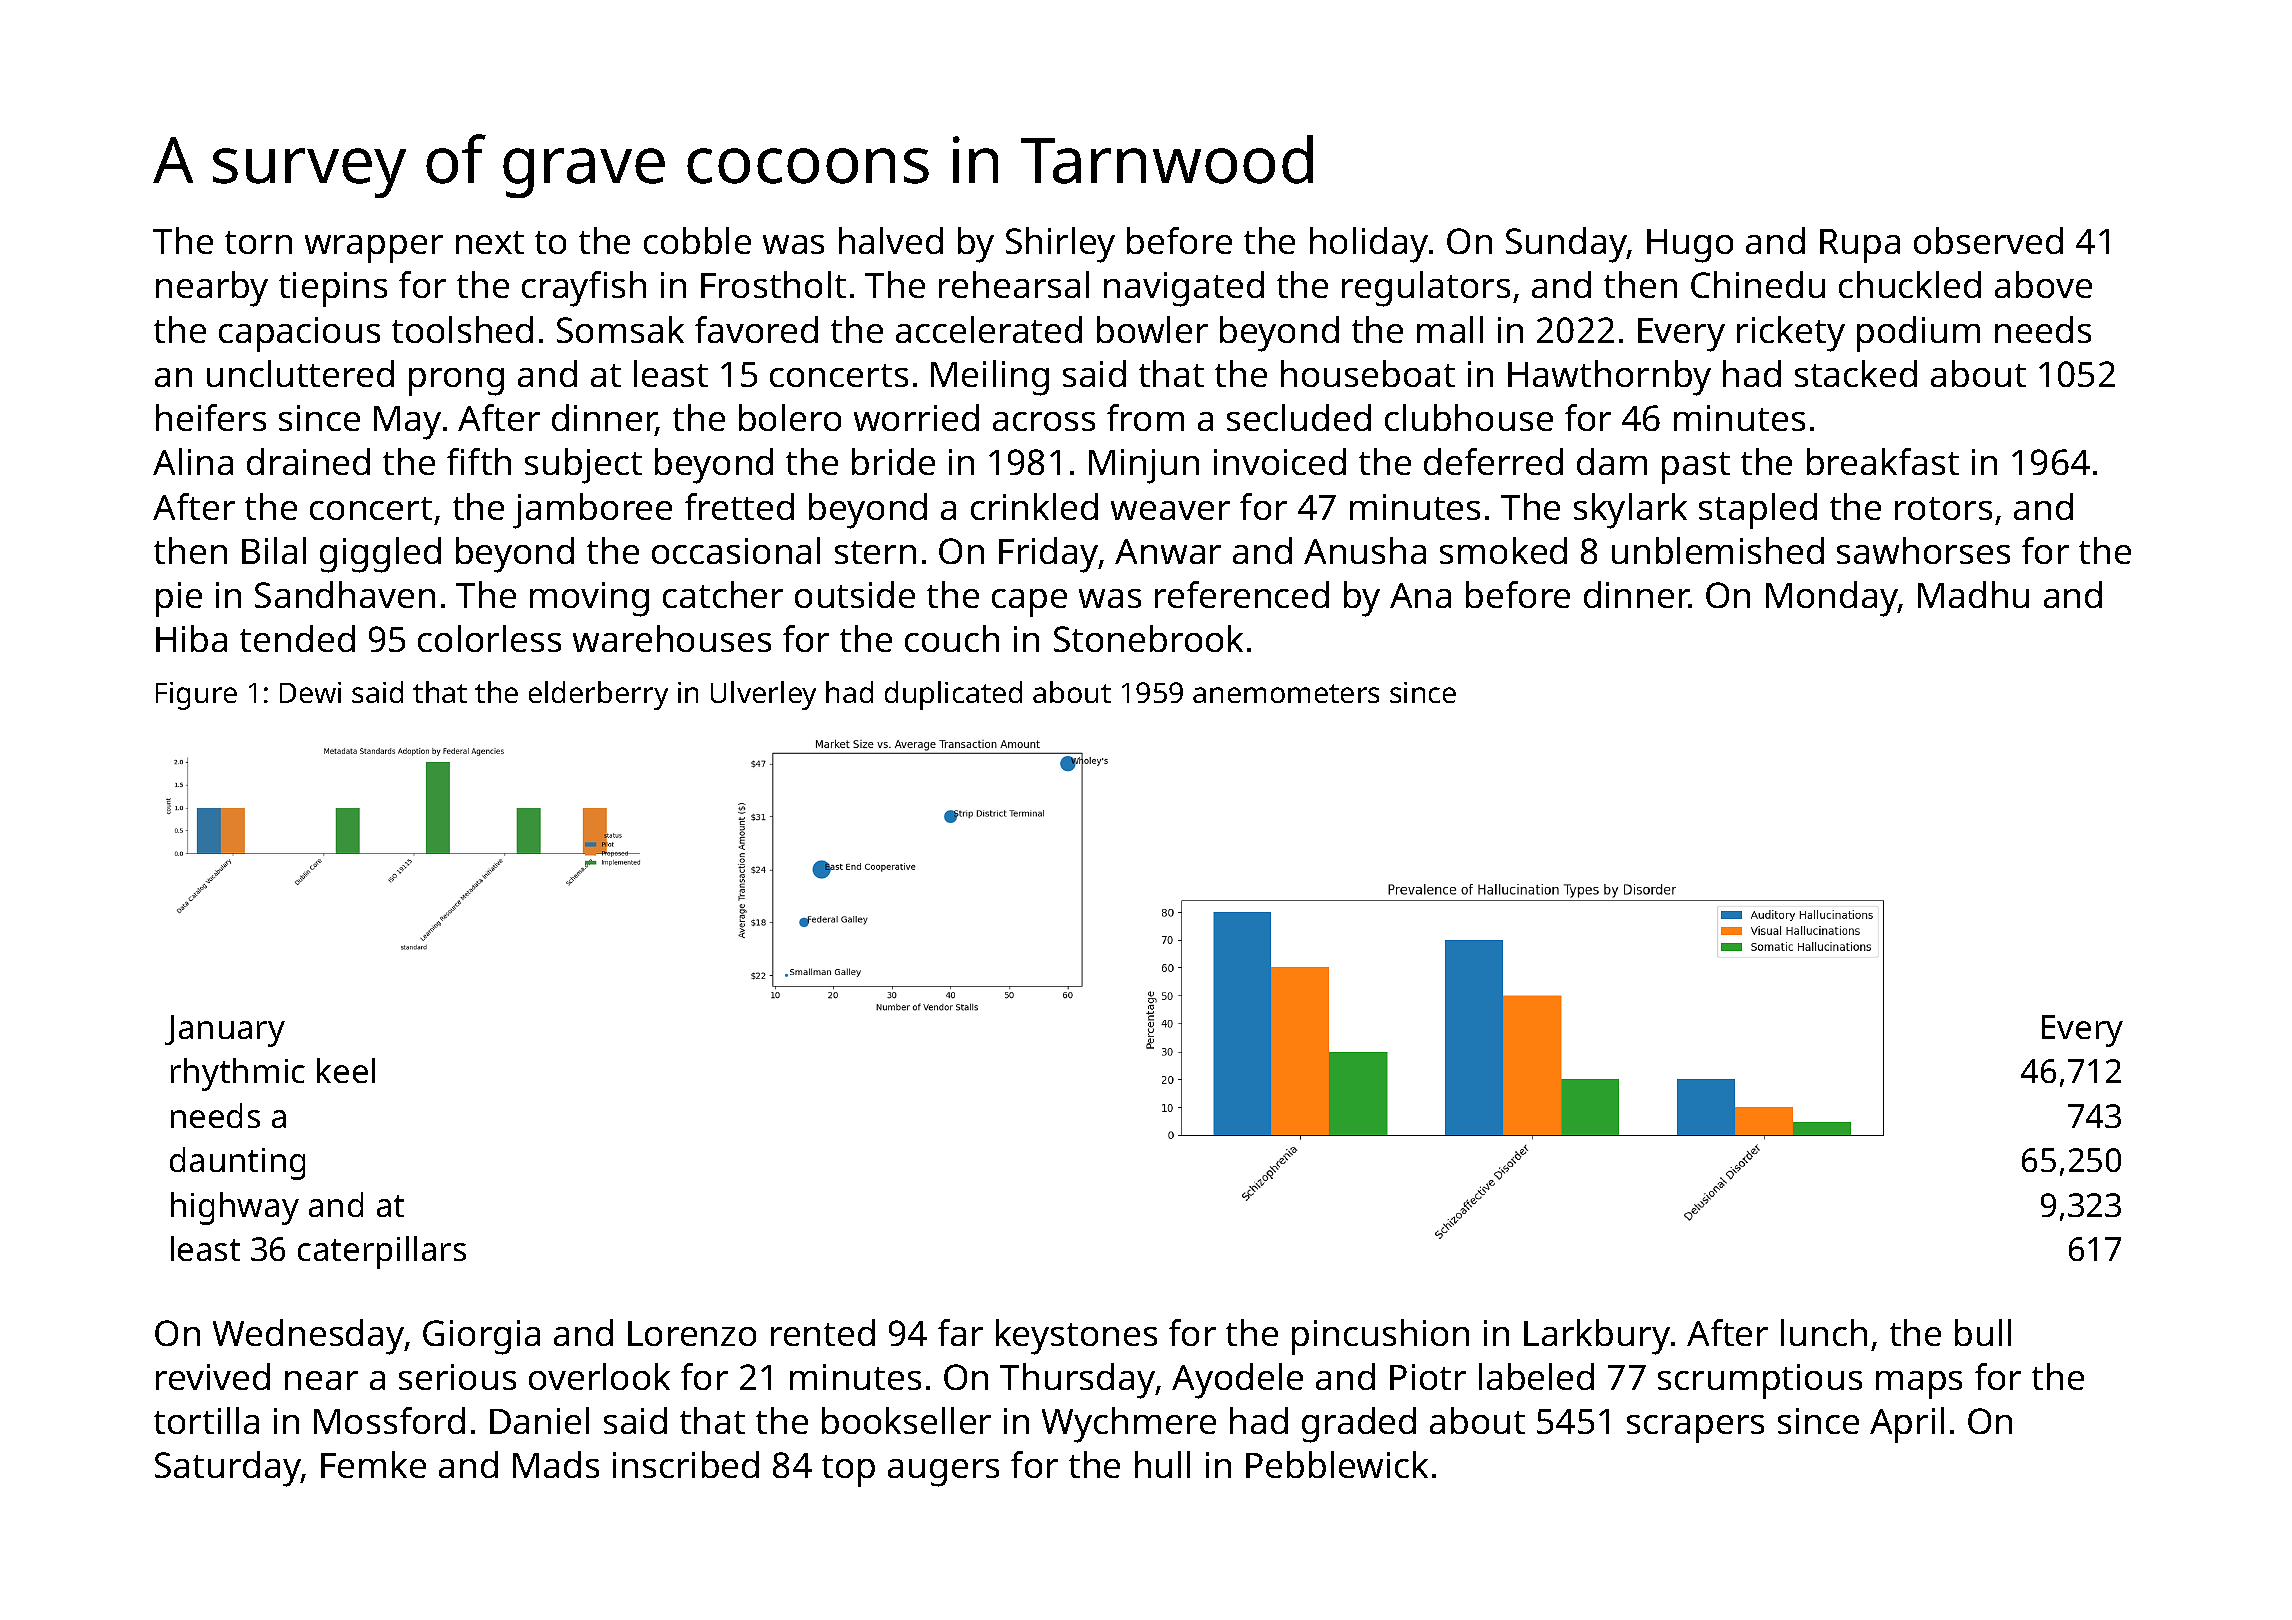  Describe the element at coordinates (1597, 1337) in the image. I see `Larkbury` at that location.
